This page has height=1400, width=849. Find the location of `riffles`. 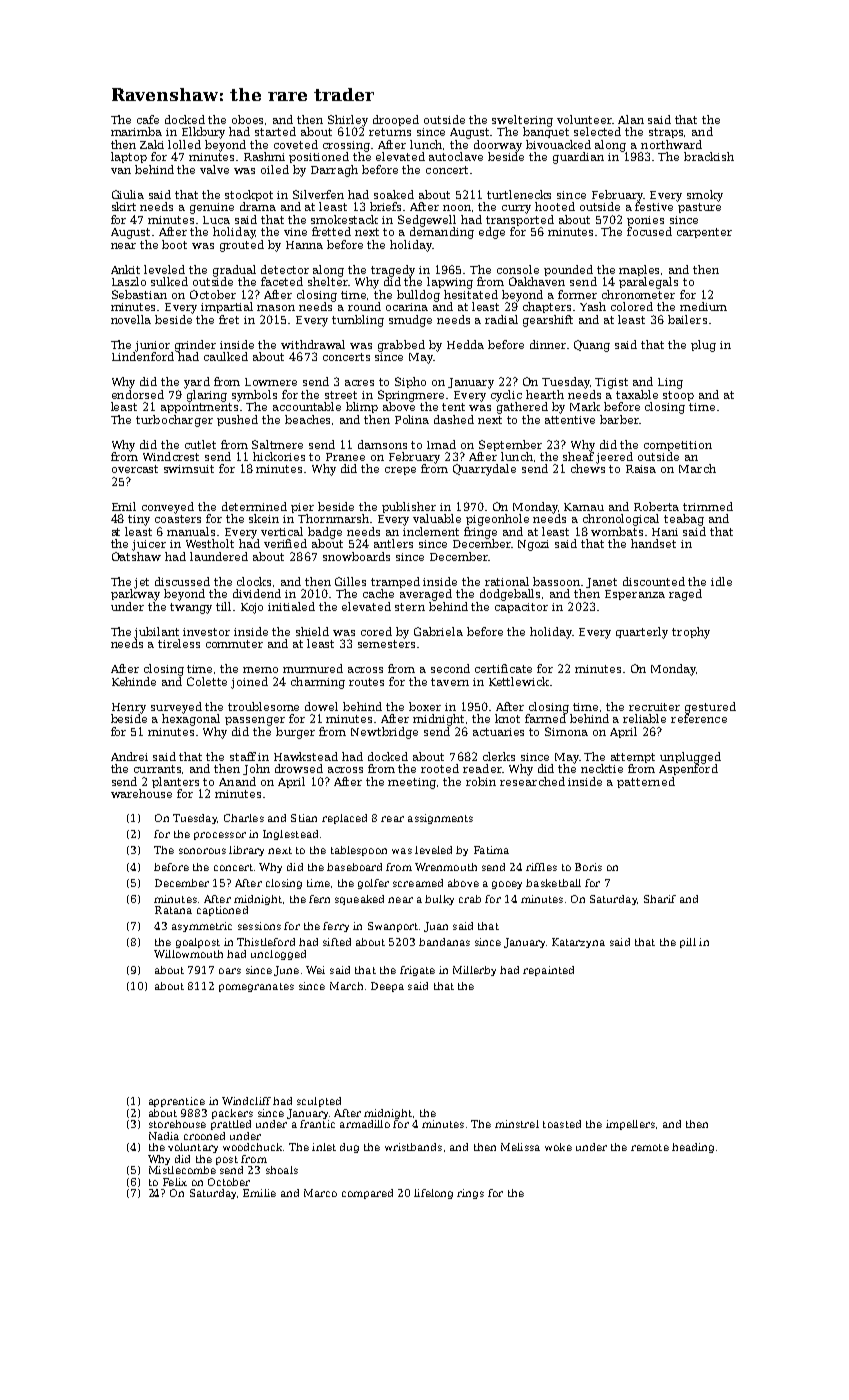

riffles is located at coordinates (541, 867).
